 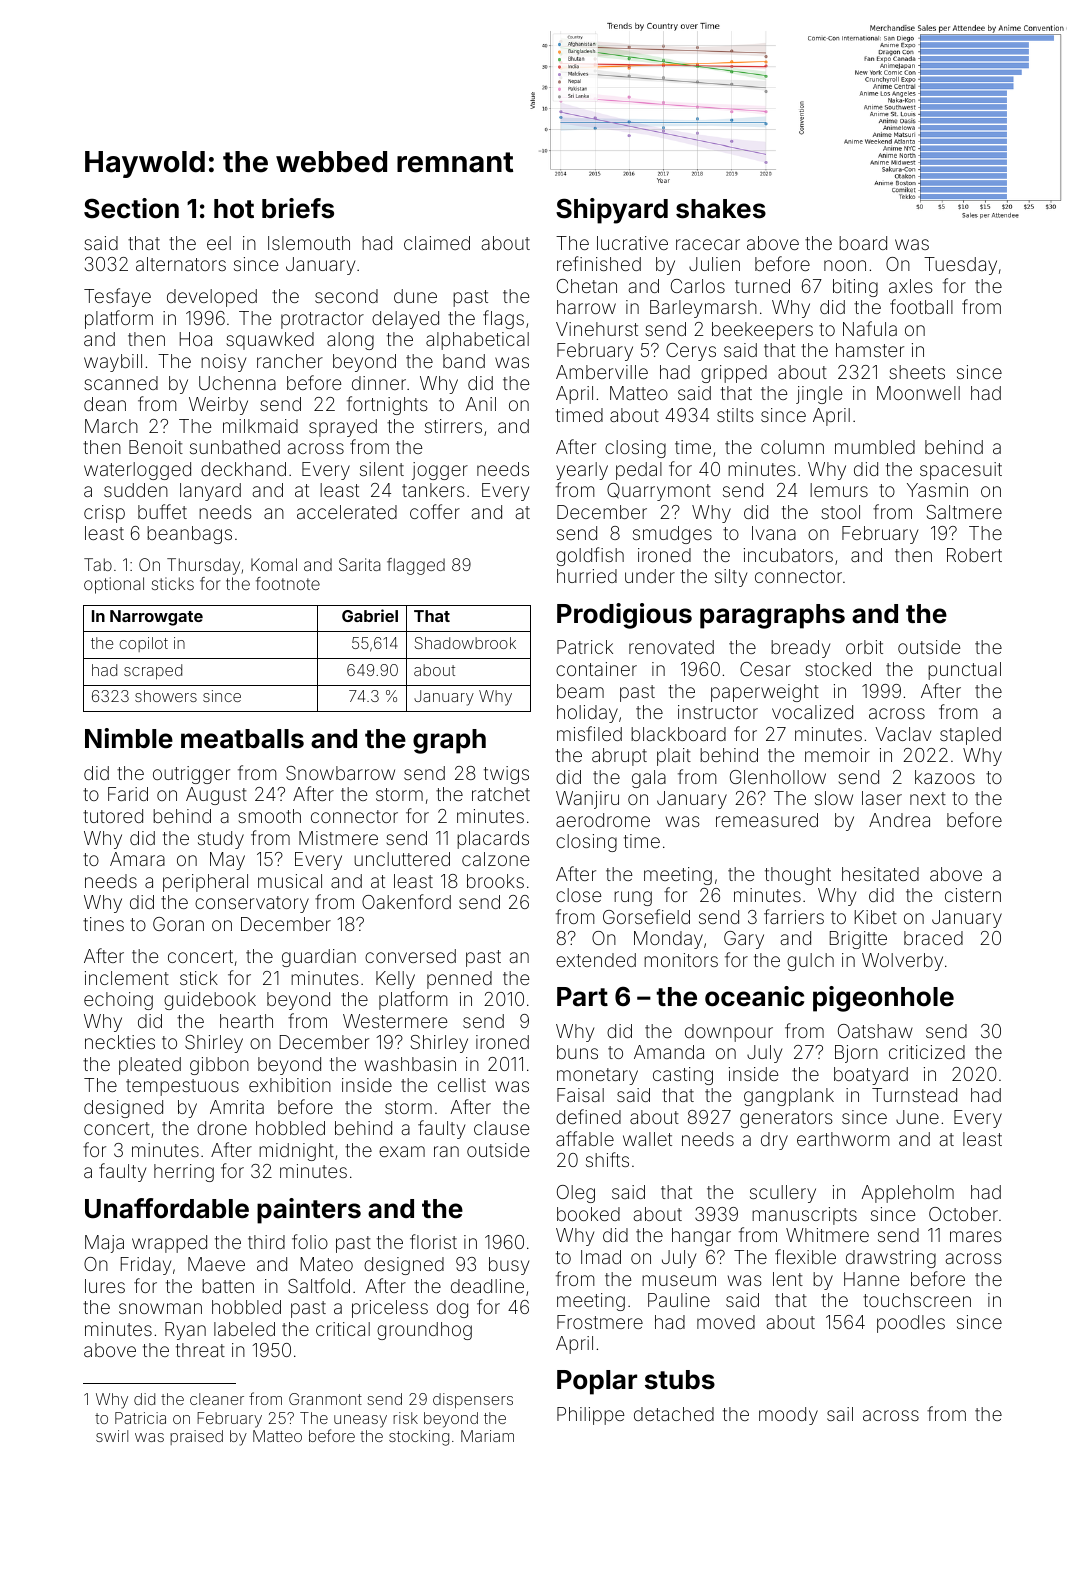 I want to click on smudges, so click(x=672, y=535).
